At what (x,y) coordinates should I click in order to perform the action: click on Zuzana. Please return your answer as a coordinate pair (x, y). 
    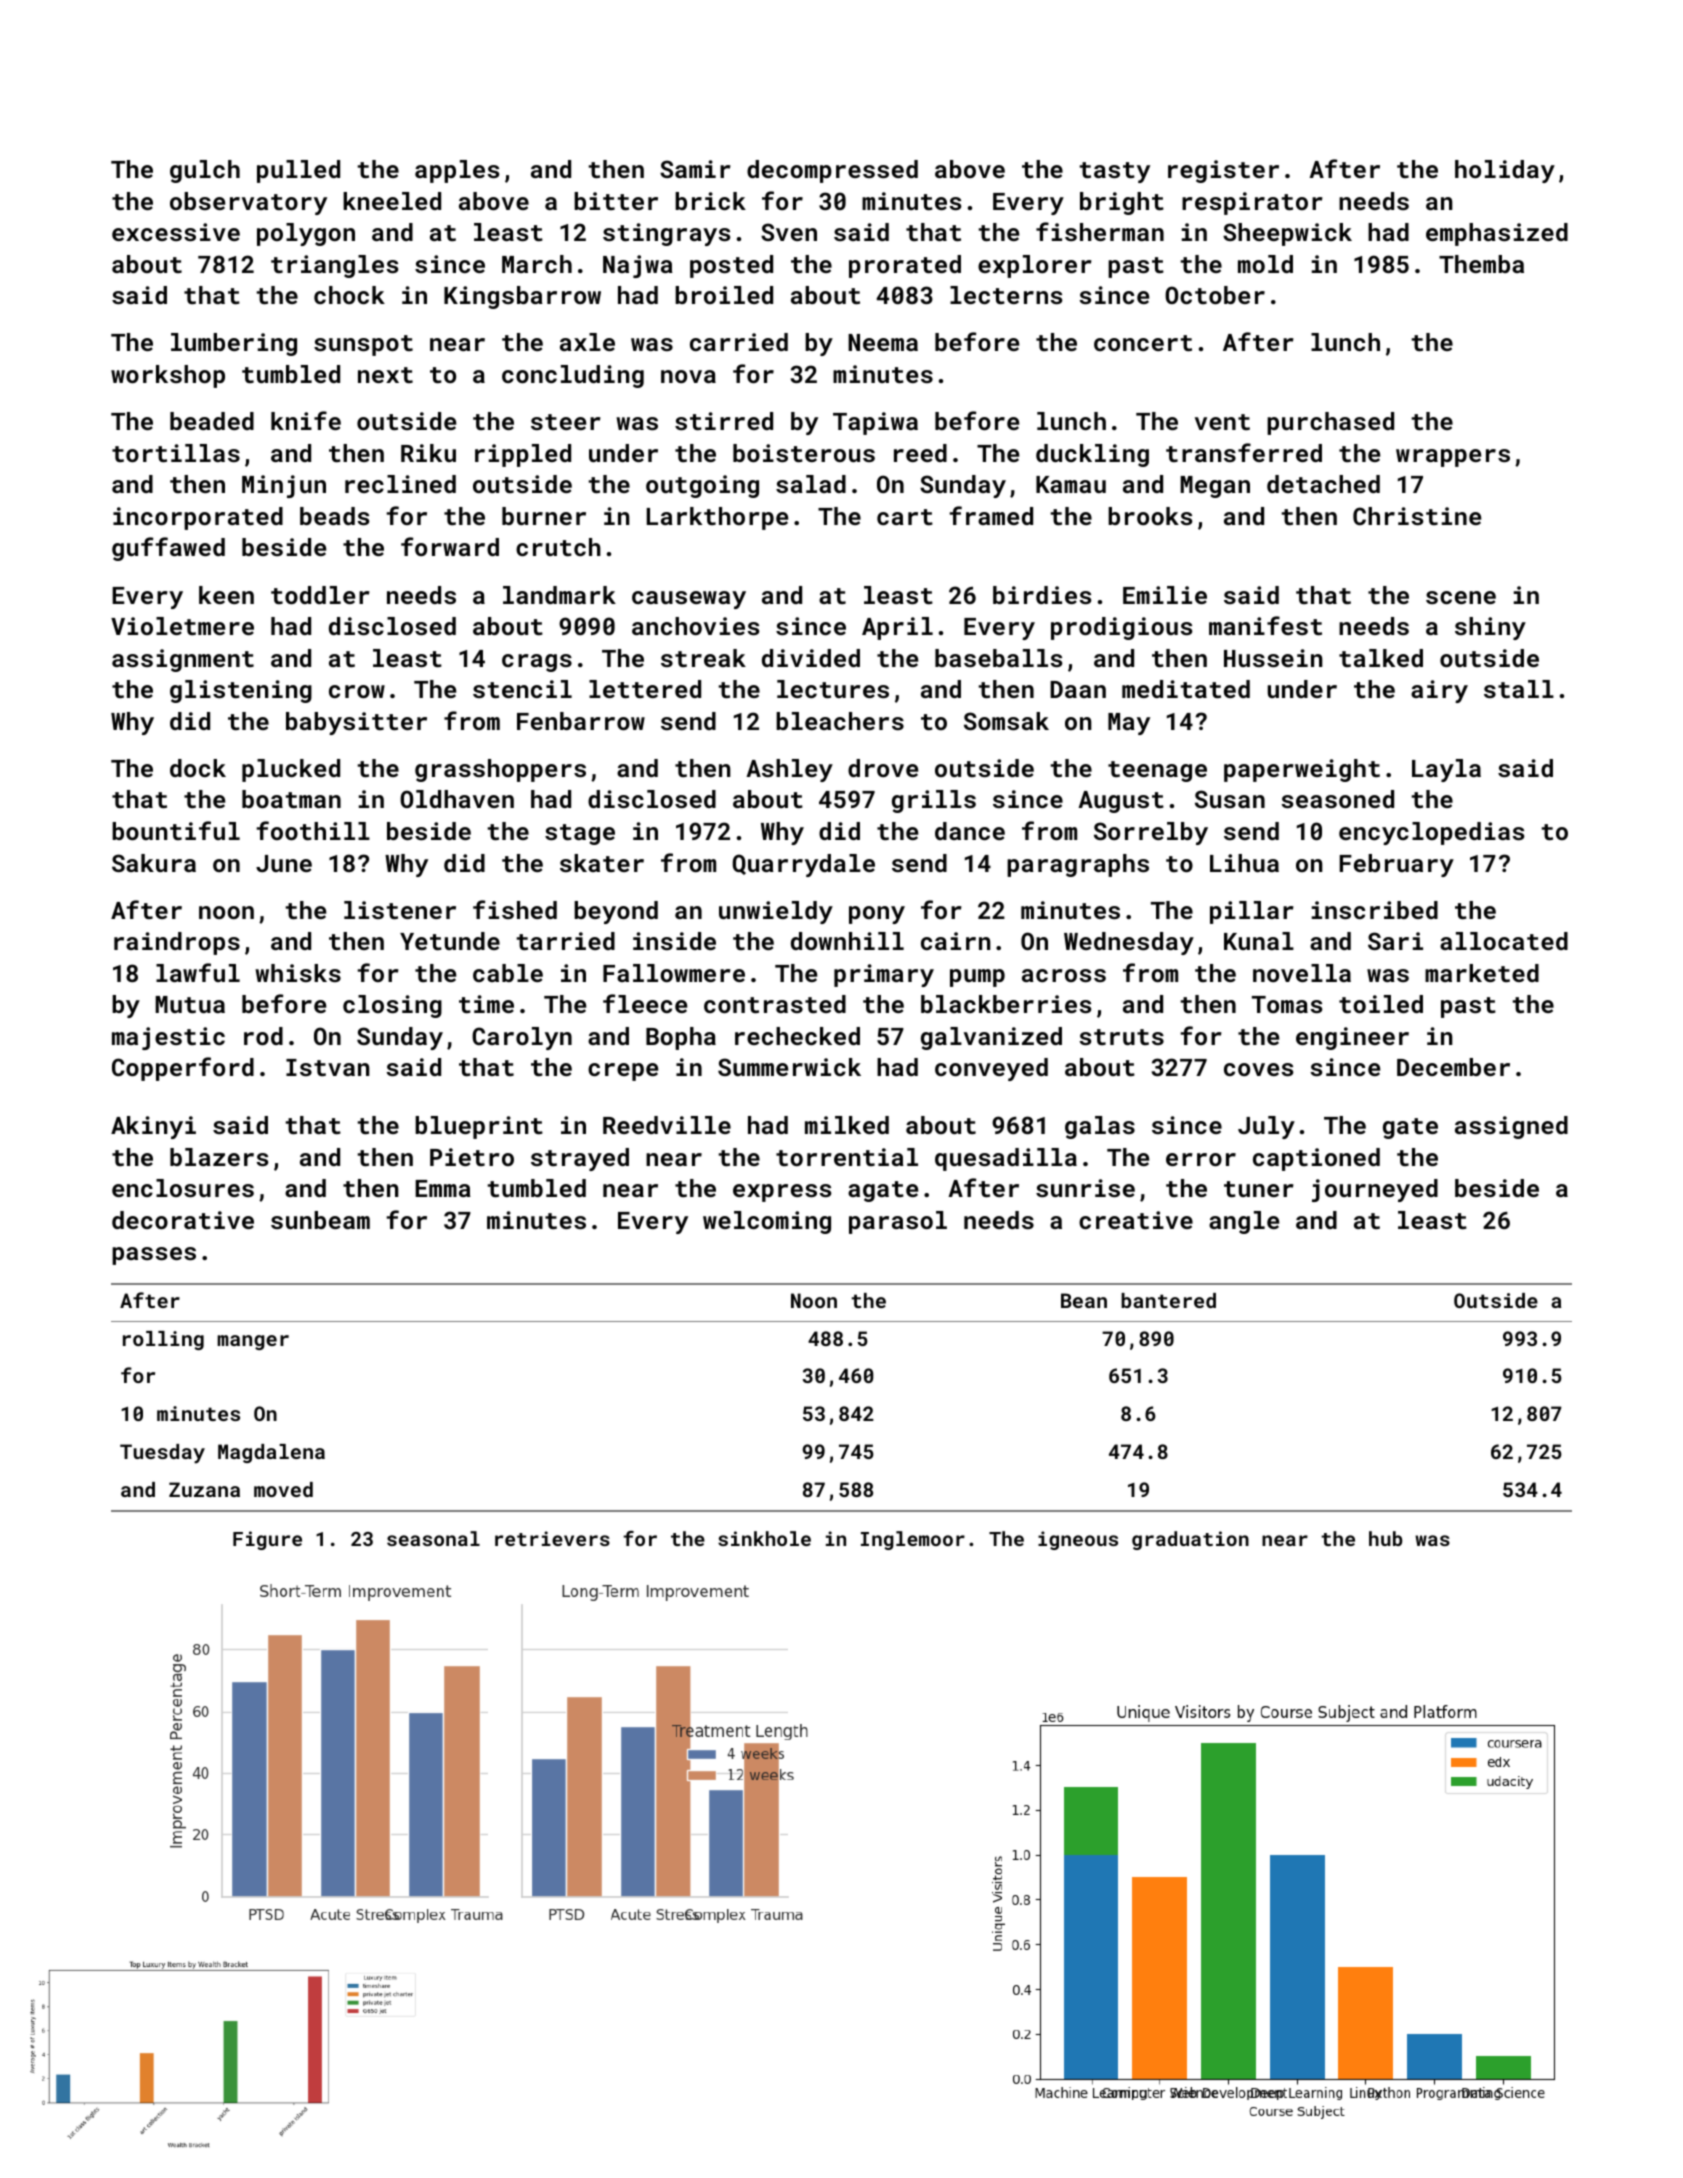
    Looking at the image, I should click on (204, 1489).
